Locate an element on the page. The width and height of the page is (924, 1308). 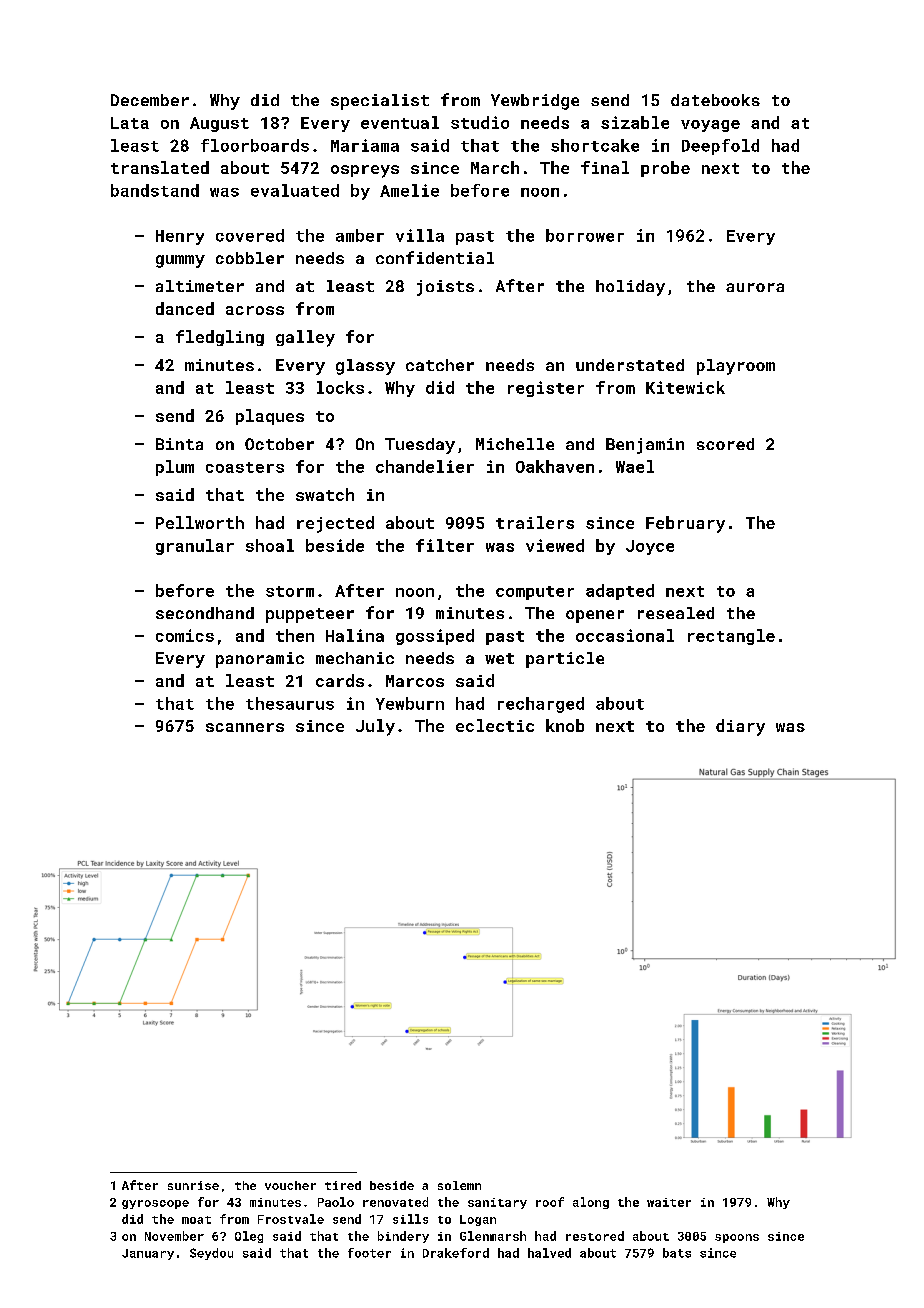
then is located at coordinates (295, 635).
